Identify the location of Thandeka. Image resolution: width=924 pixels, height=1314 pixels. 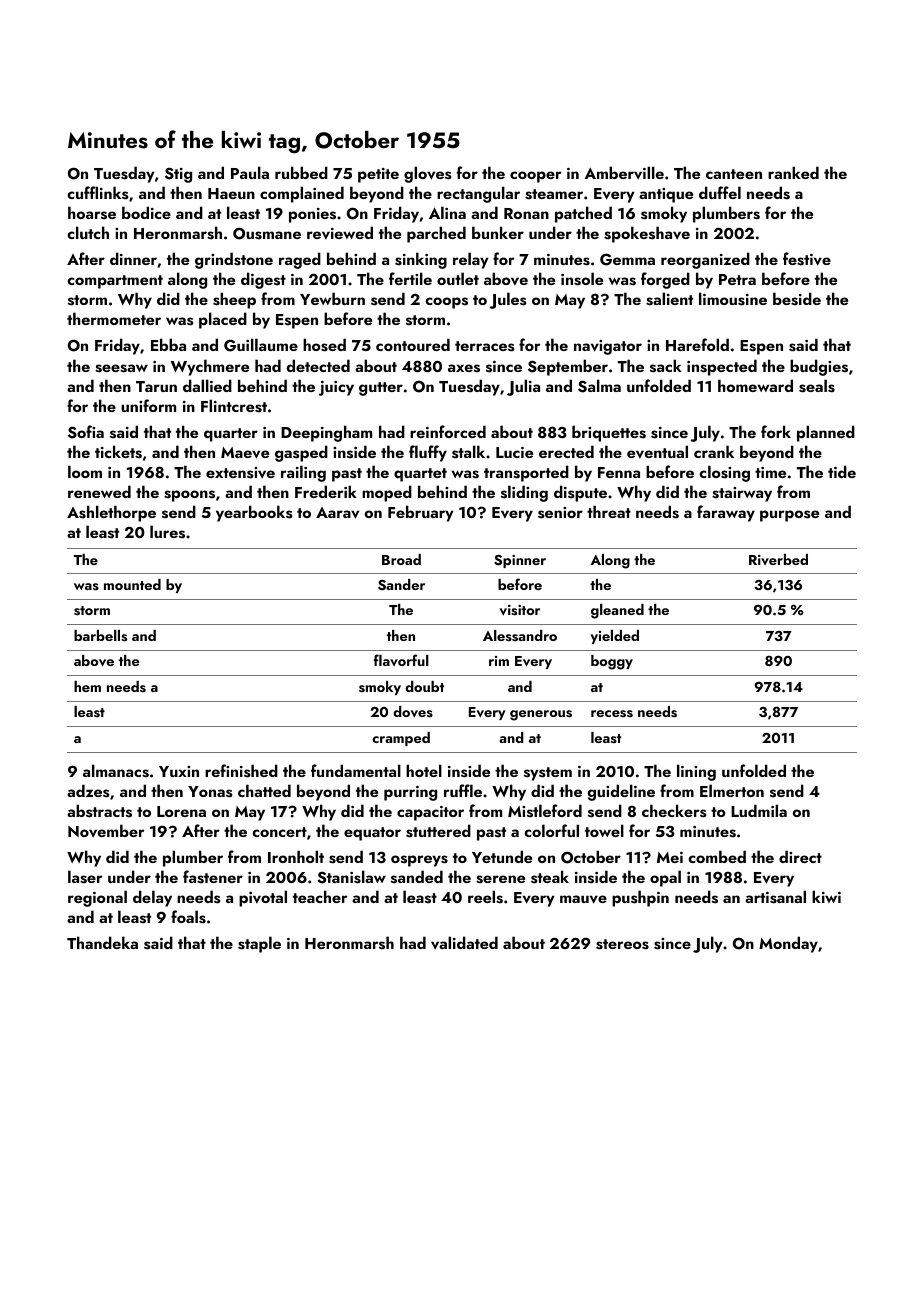
(102, 942).
